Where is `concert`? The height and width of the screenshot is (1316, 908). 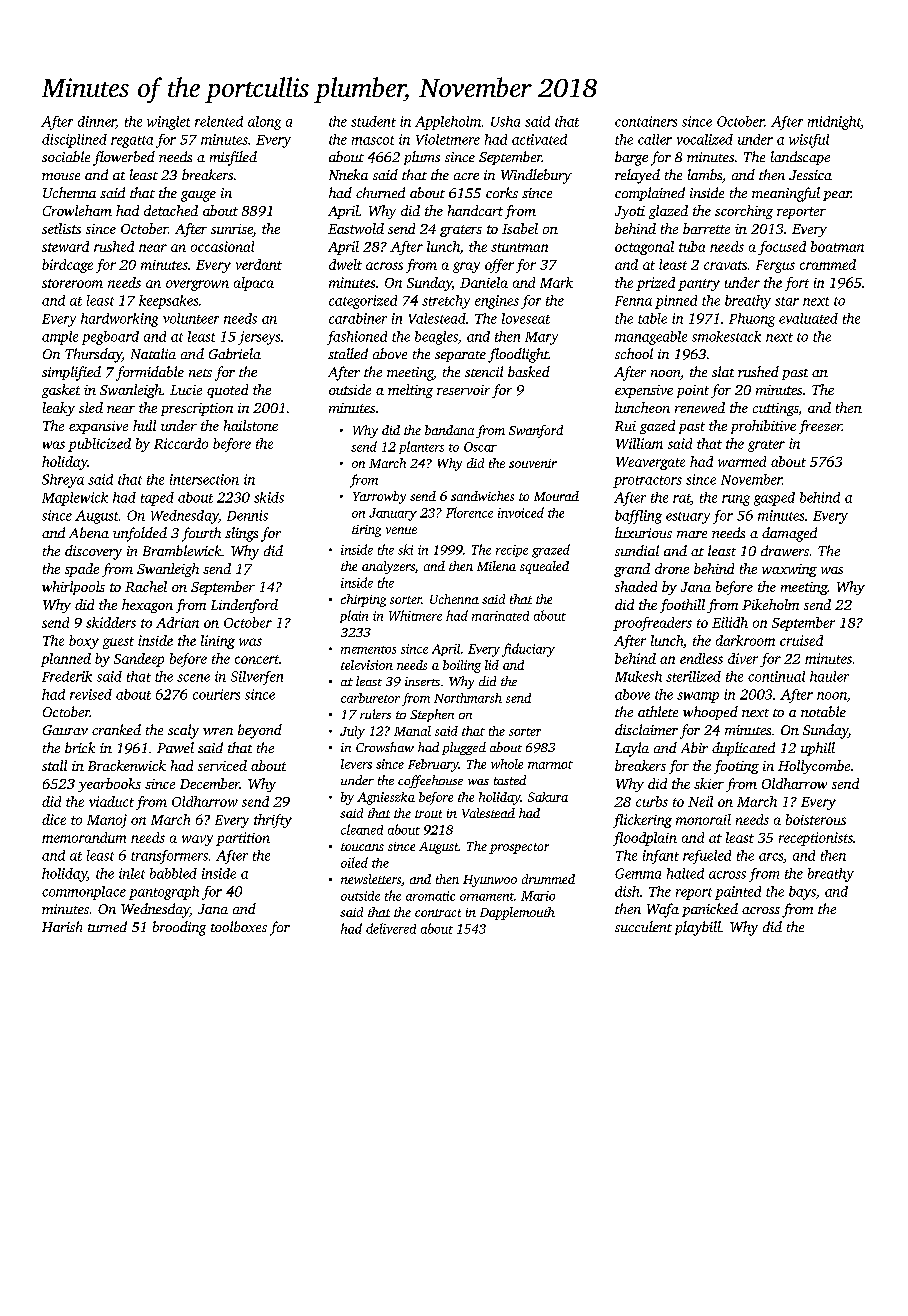
concert is located at coordinates (257, 659).
